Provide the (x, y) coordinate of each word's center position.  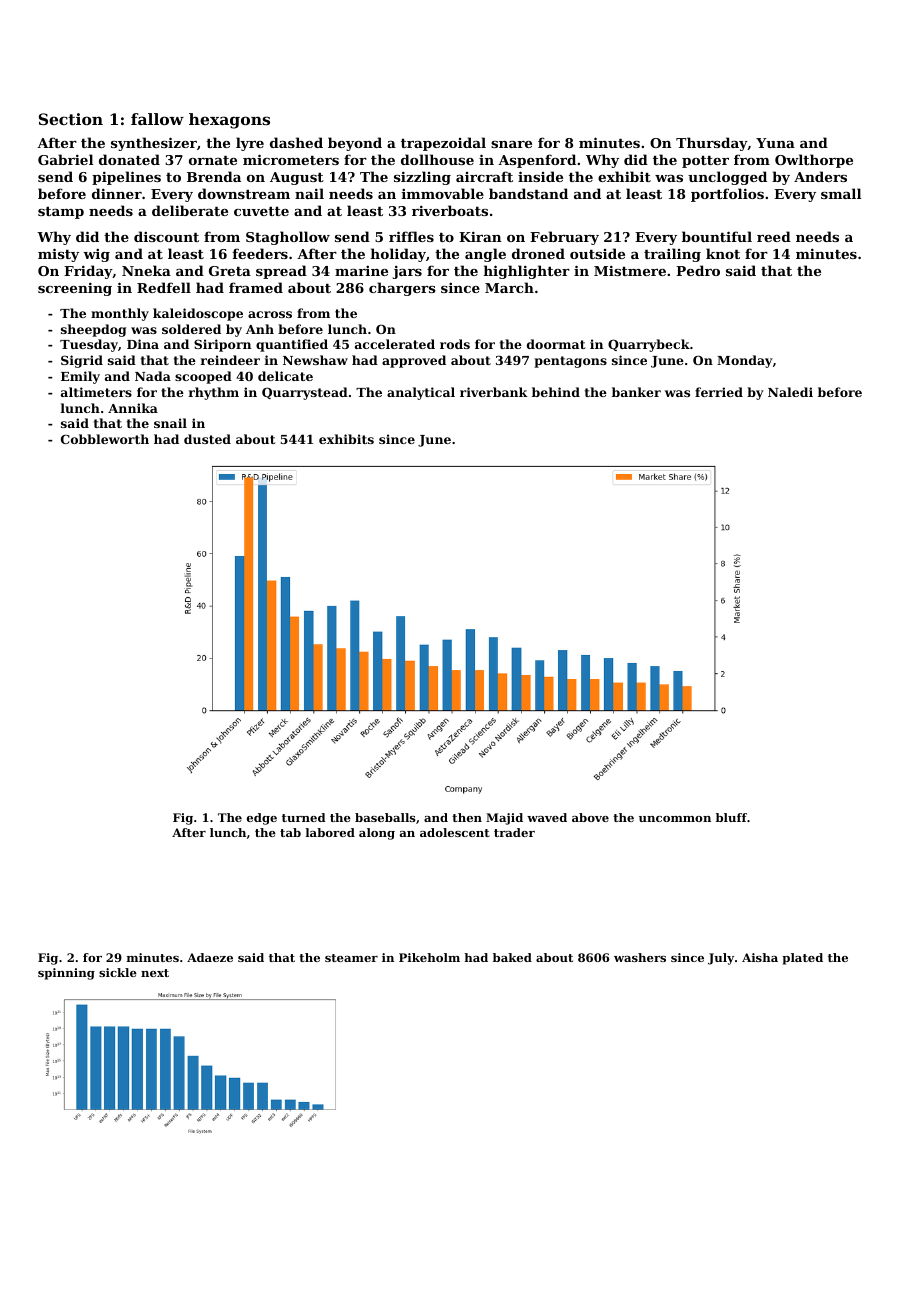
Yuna (775, 143)
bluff (731, 817)
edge (262, 819)
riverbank (494, 392)
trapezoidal (443, 144)
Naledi (790, 392)
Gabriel (65, 159)
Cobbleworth (105, 439)
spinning (66, 974)
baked (512, 957)
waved (547, 817)
